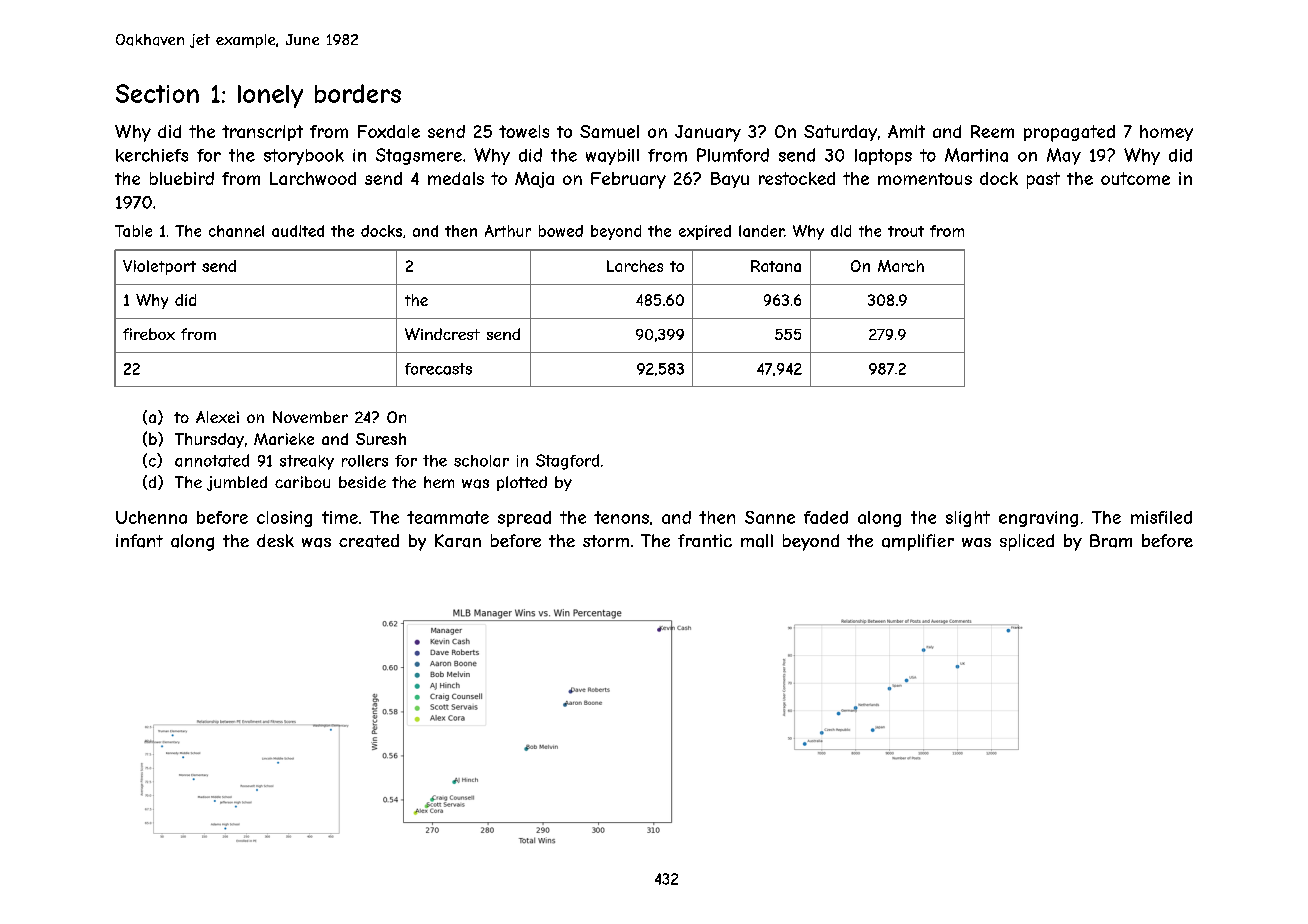  I want to click on faded, so click(826, 517).
